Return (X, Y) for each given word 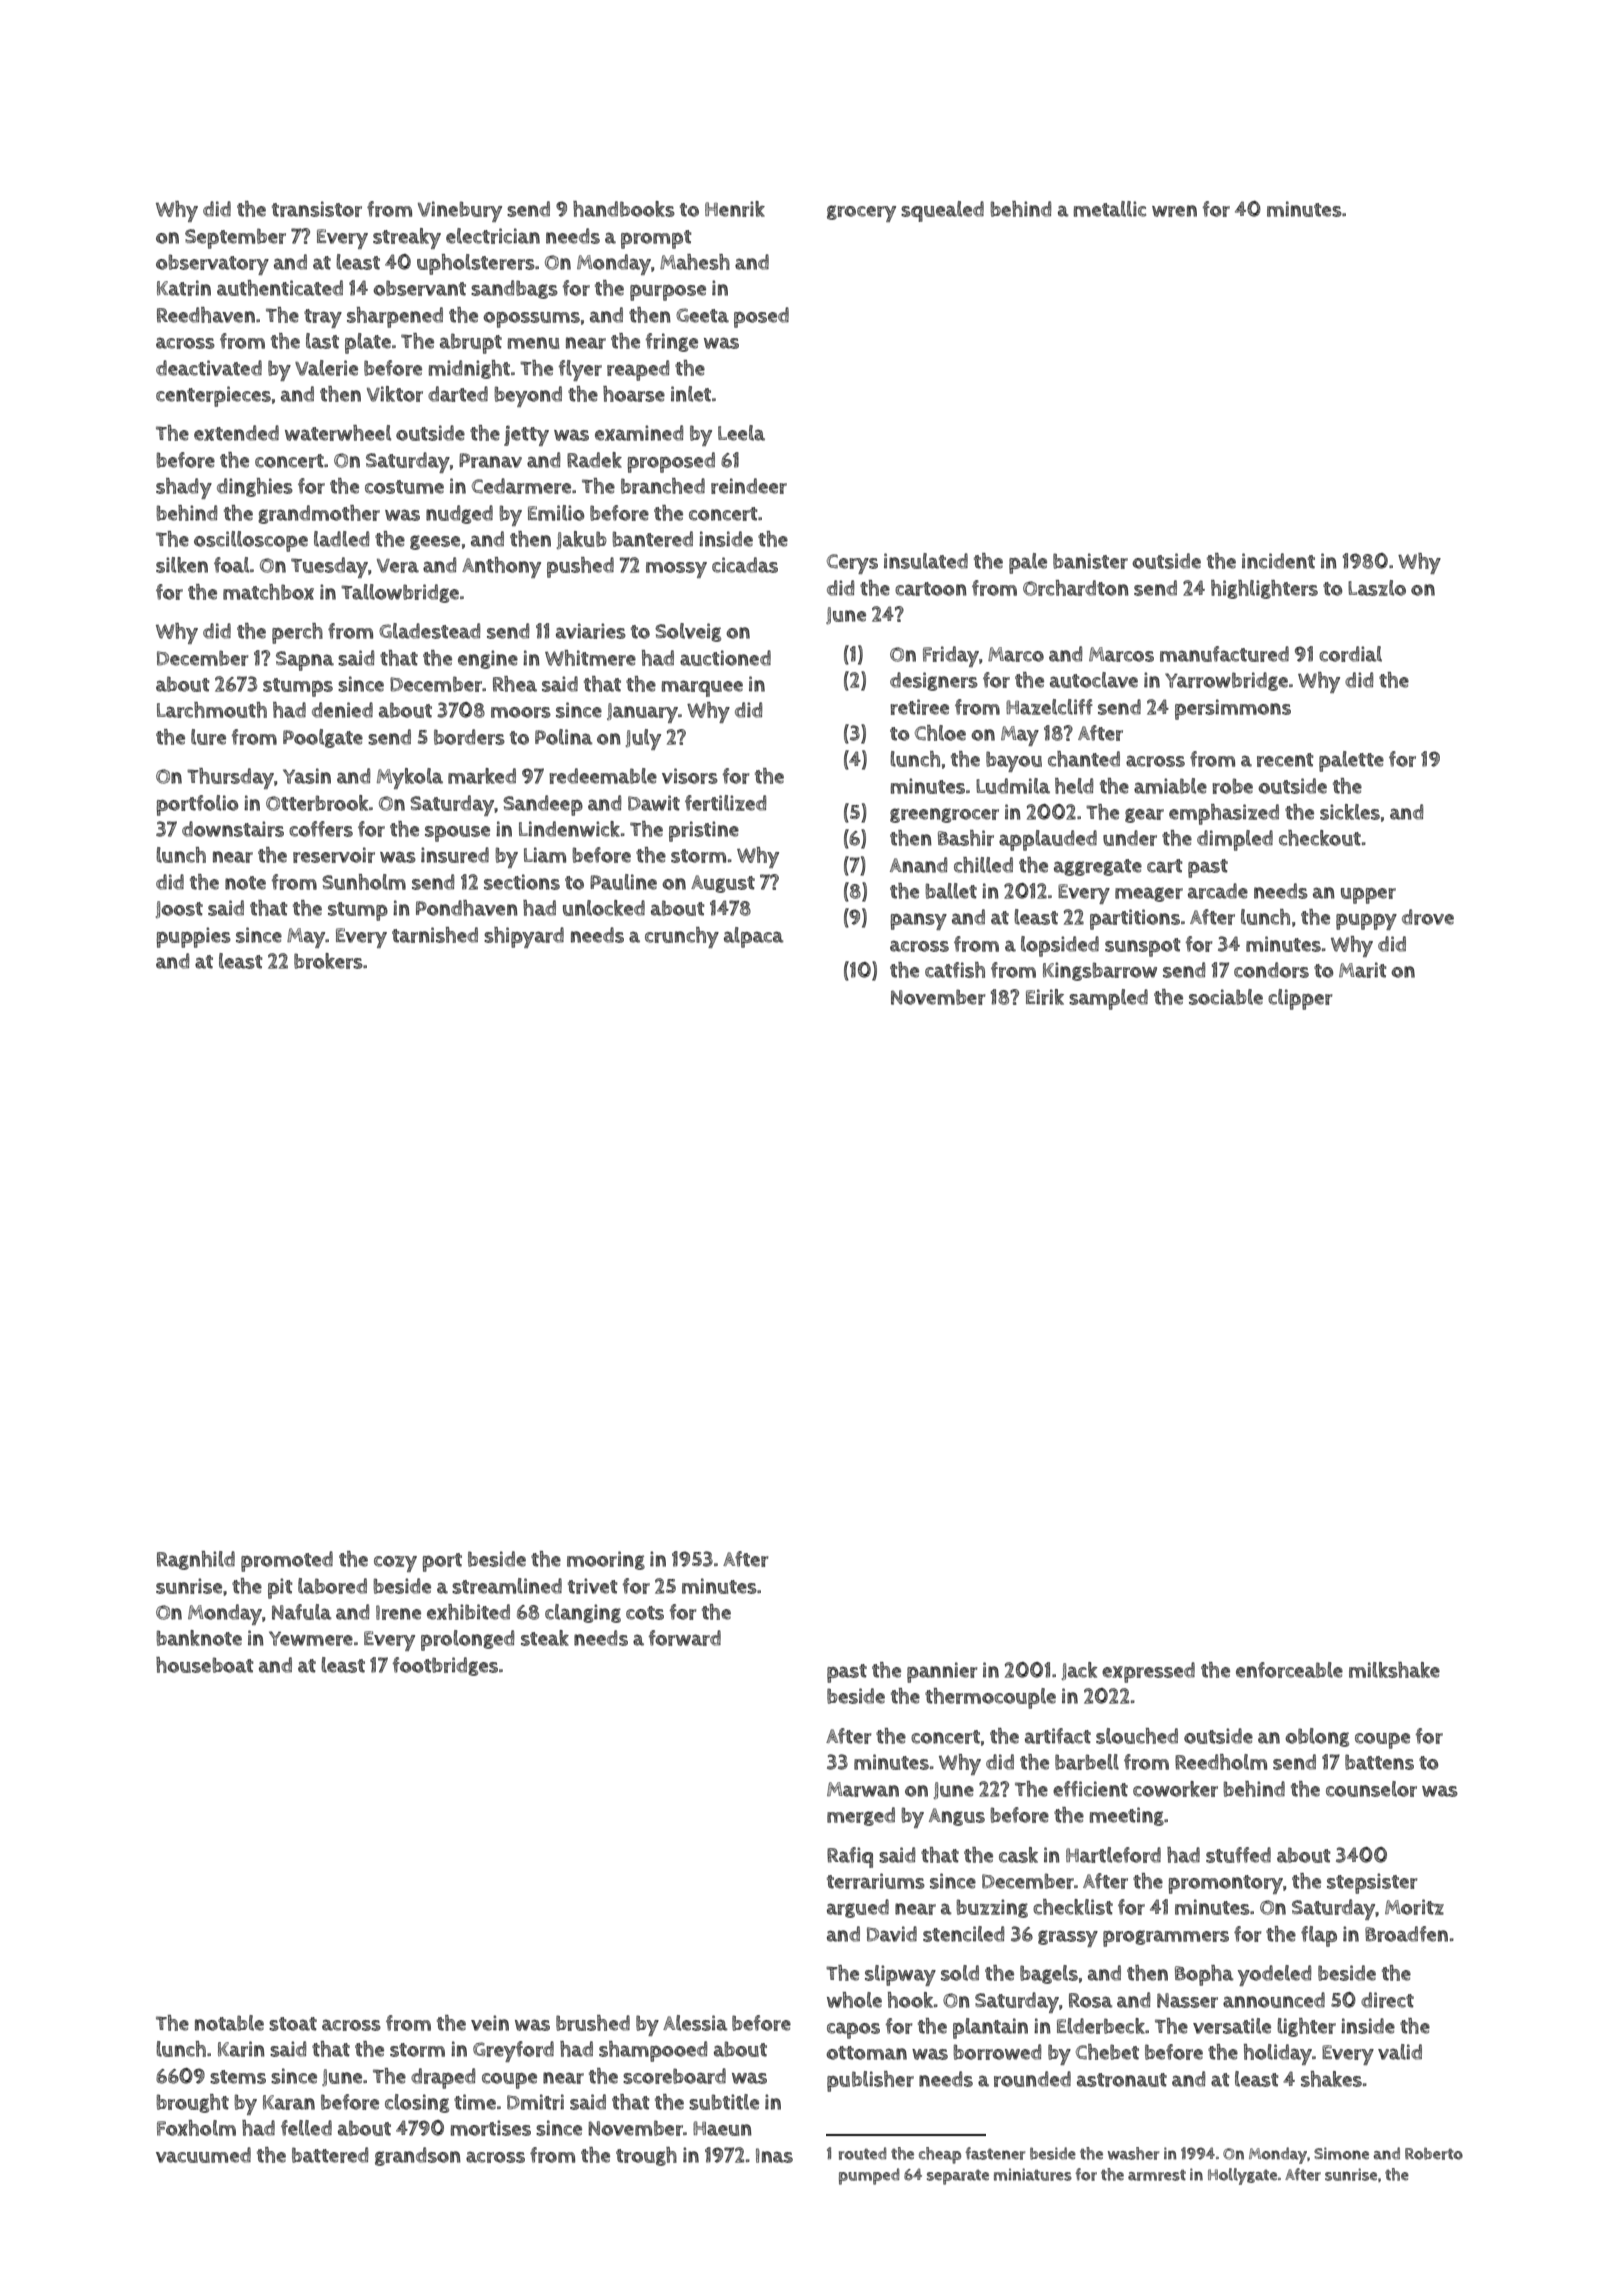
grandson (418, 2156)
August (723, 884)
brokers (328, 961)
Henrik (735, 209)
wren (1174, 211)
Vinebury (460, 211)
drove (1428, 917)
